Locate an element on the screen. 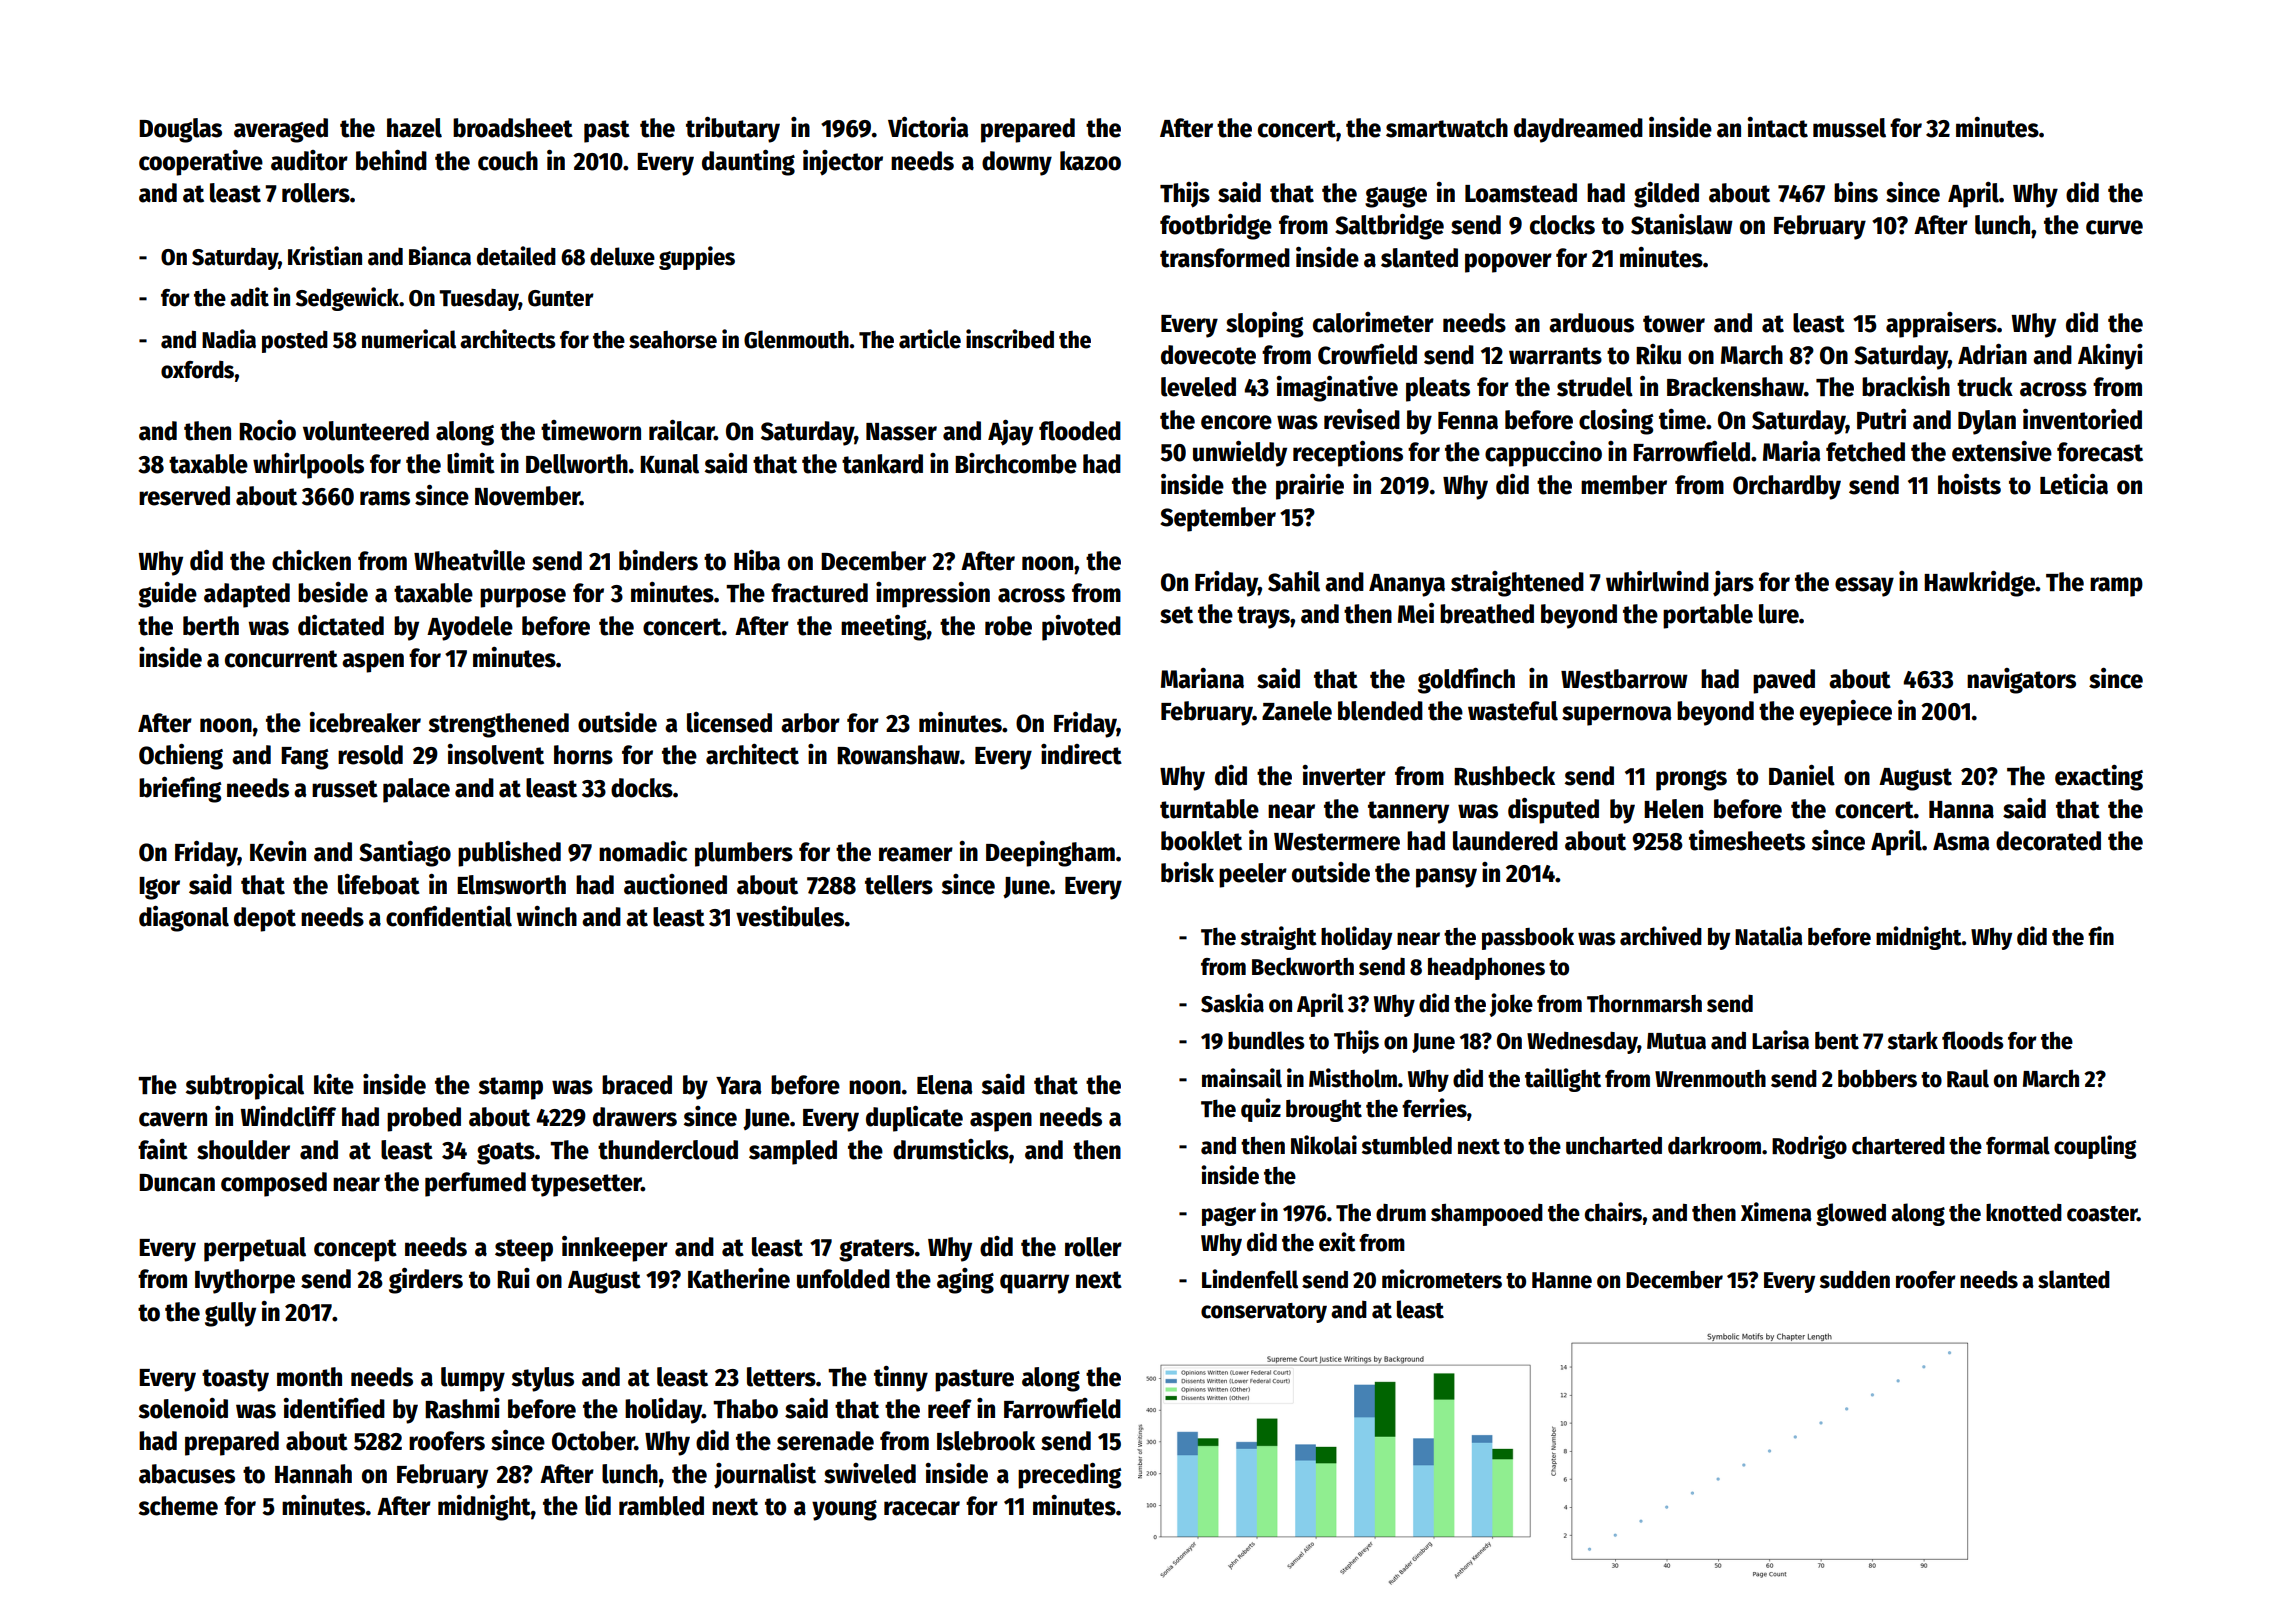 The image size is (2282, 1614). sudden is located at coordinates (1854, 1279).
